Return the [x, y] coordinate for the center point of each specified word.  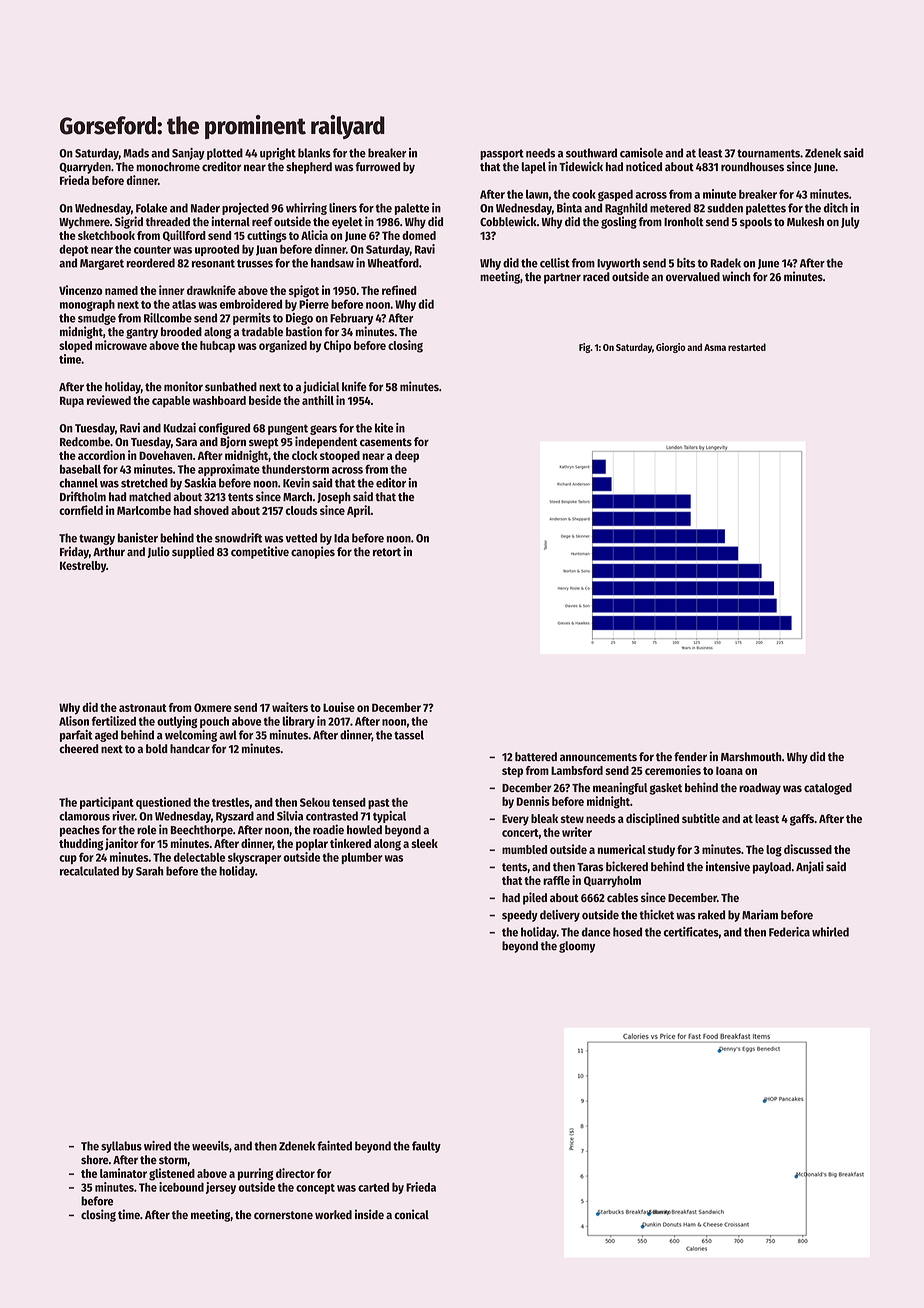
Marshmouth [751, 757]
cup [68, 859]
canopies [313, 552]
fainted [334, 1146]
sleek [424, 843]
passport [502, 154]
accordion [101, 455]
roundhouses [752, 167]
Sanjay [188, 154]
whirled [830, 932]
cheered [79, 749]
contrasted [332, 816]
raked [711, 915]
